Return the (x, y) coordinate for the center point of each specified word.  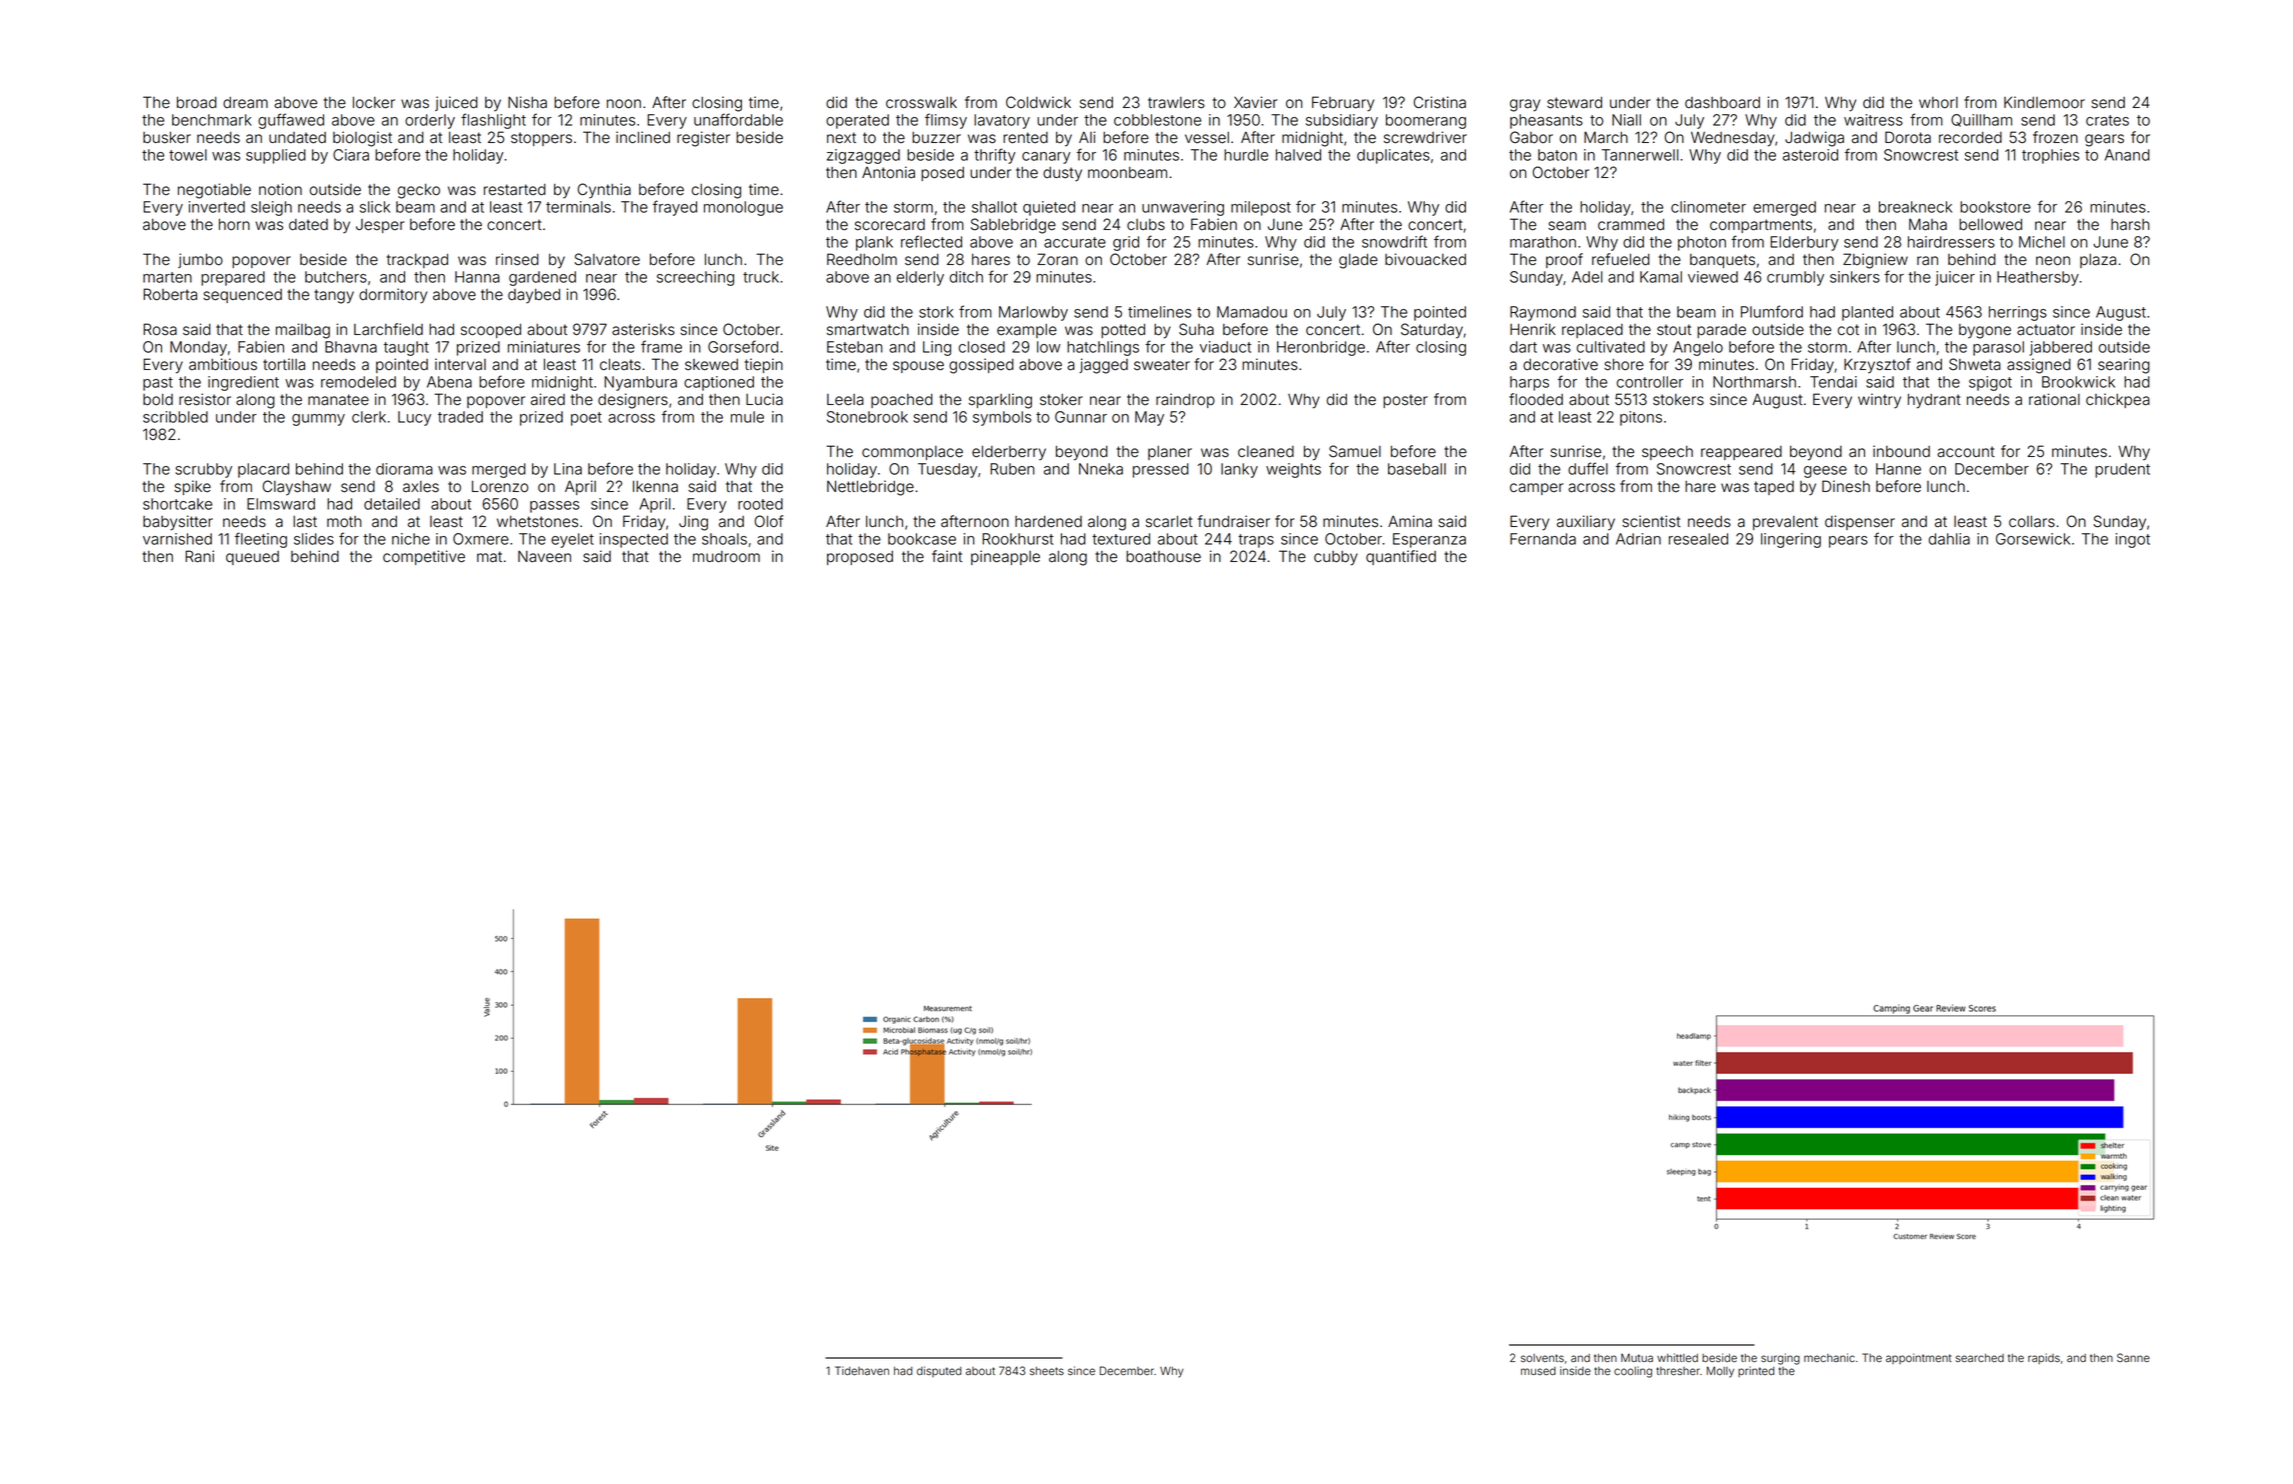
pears (1848, 542)
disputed (939, 1371)
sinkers (1855, 277)
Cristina (1439, 102)
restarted (515, 190)
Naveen (544, 557)
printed (1756, 1371)
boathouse (1163, 557)
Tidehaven (862, 1370)
